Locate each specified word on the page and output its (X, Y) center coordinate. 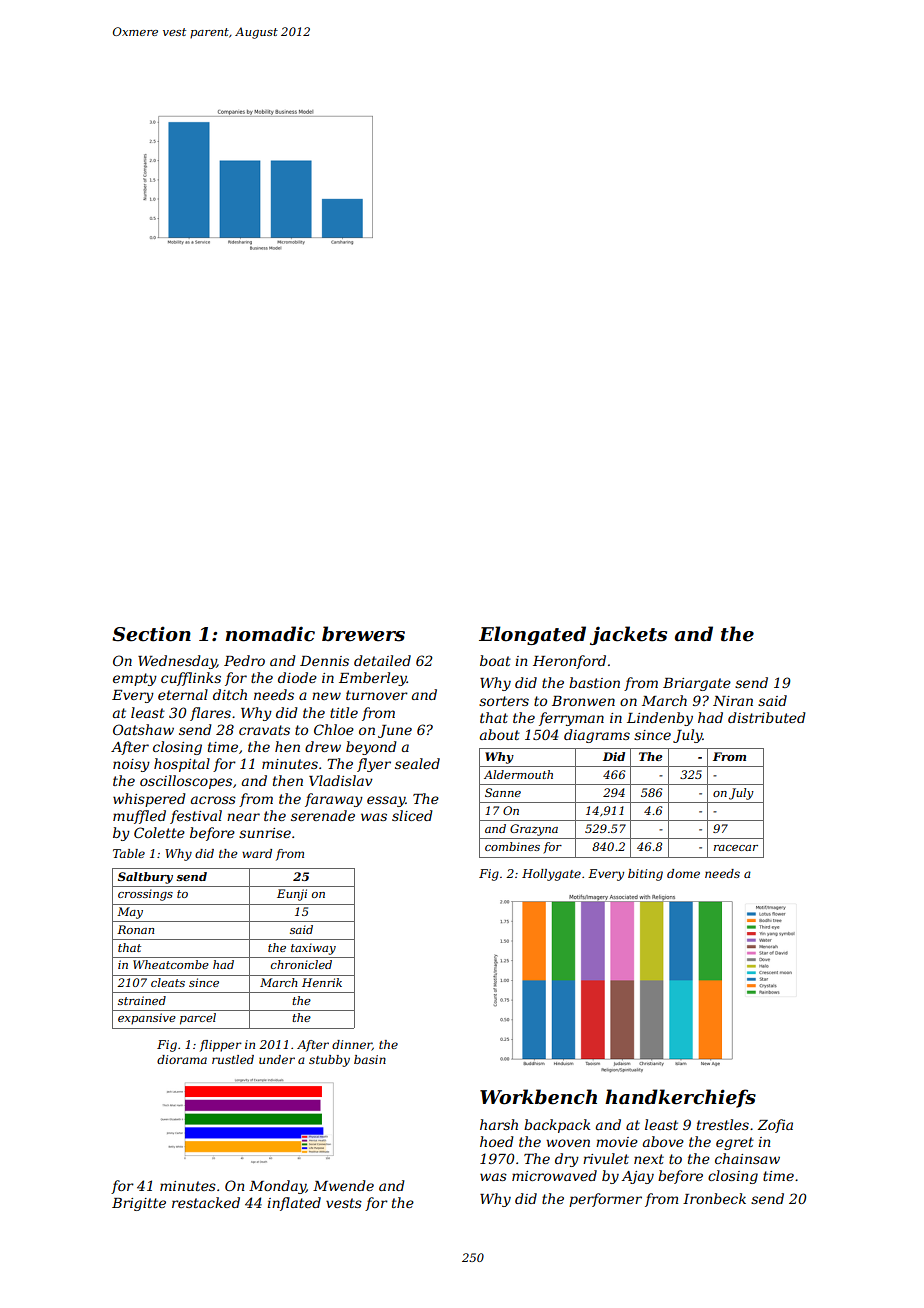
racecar (736, 848)
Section (151, 634)
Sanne (503, 792)
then (288, 780)
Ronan (135, 929)
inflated (294, 1204)
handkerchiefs (680, 1098)
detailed (382, 660)
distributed (767, 717)
